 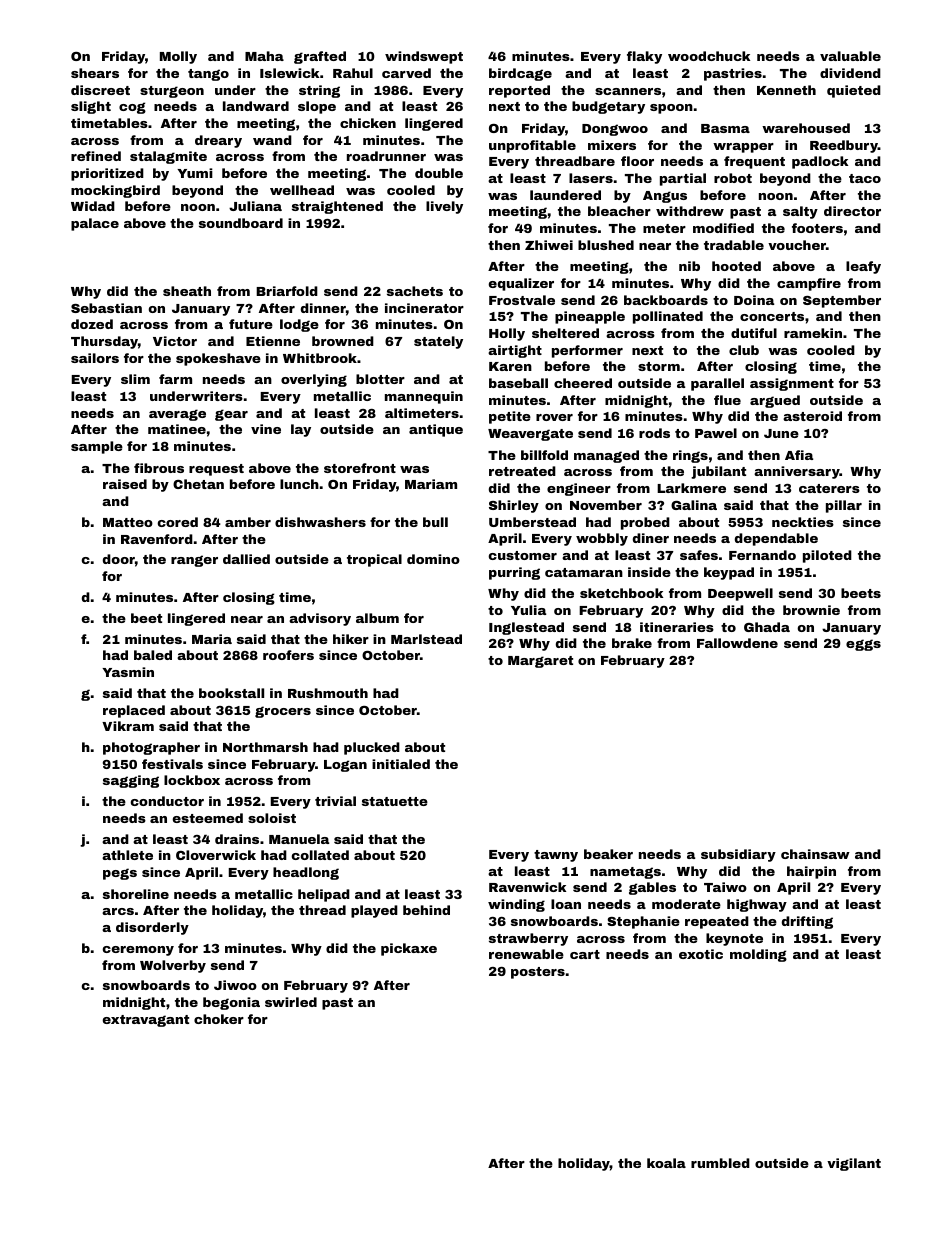 What do you see at coordinates (360, 468) in the screenshot?
I see `storefront` at bounding box center [360, 468].
